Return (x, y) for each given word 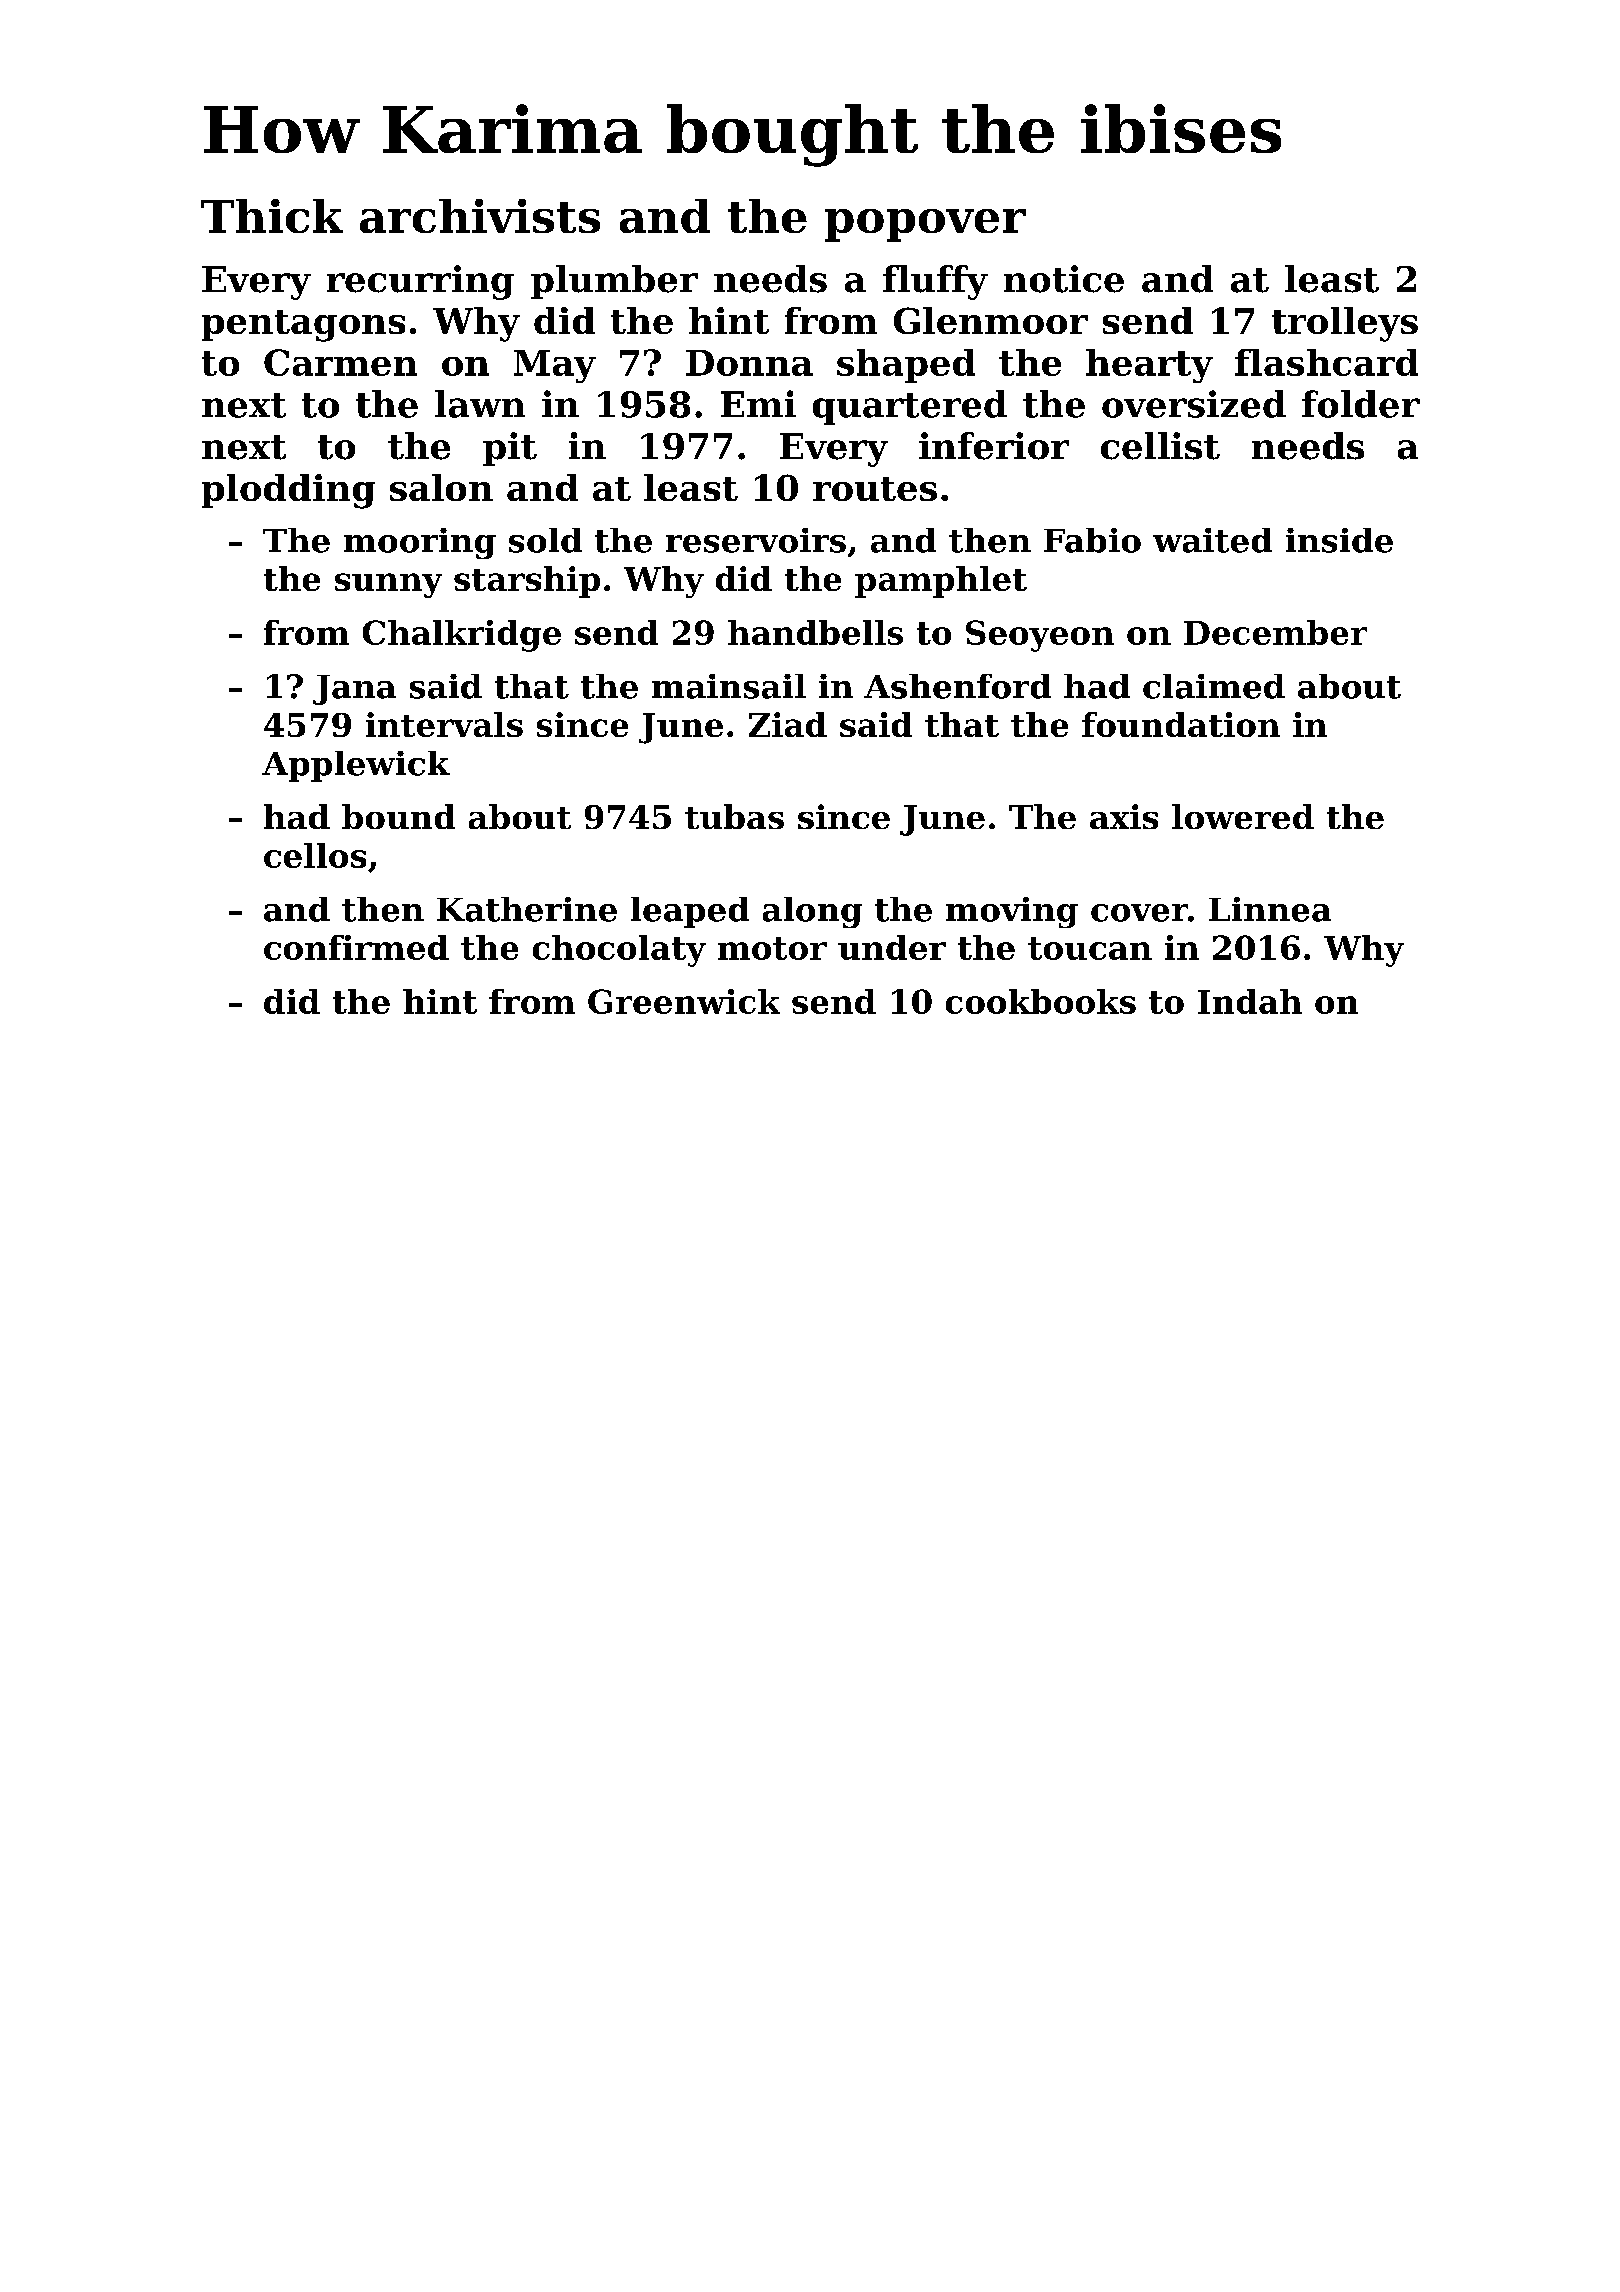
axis (1124, 816)
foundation (1181, 724)
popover (925, 225)
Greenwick (684, 1001)
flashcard (1326, 362)
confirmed (356, 947)
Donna (749, 363)
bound (398, 816)
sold (545, 540)
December (1275, 632)
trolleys (1345, 324)
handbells (815, 632)
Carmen (340, 362)
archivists (480, 216)
